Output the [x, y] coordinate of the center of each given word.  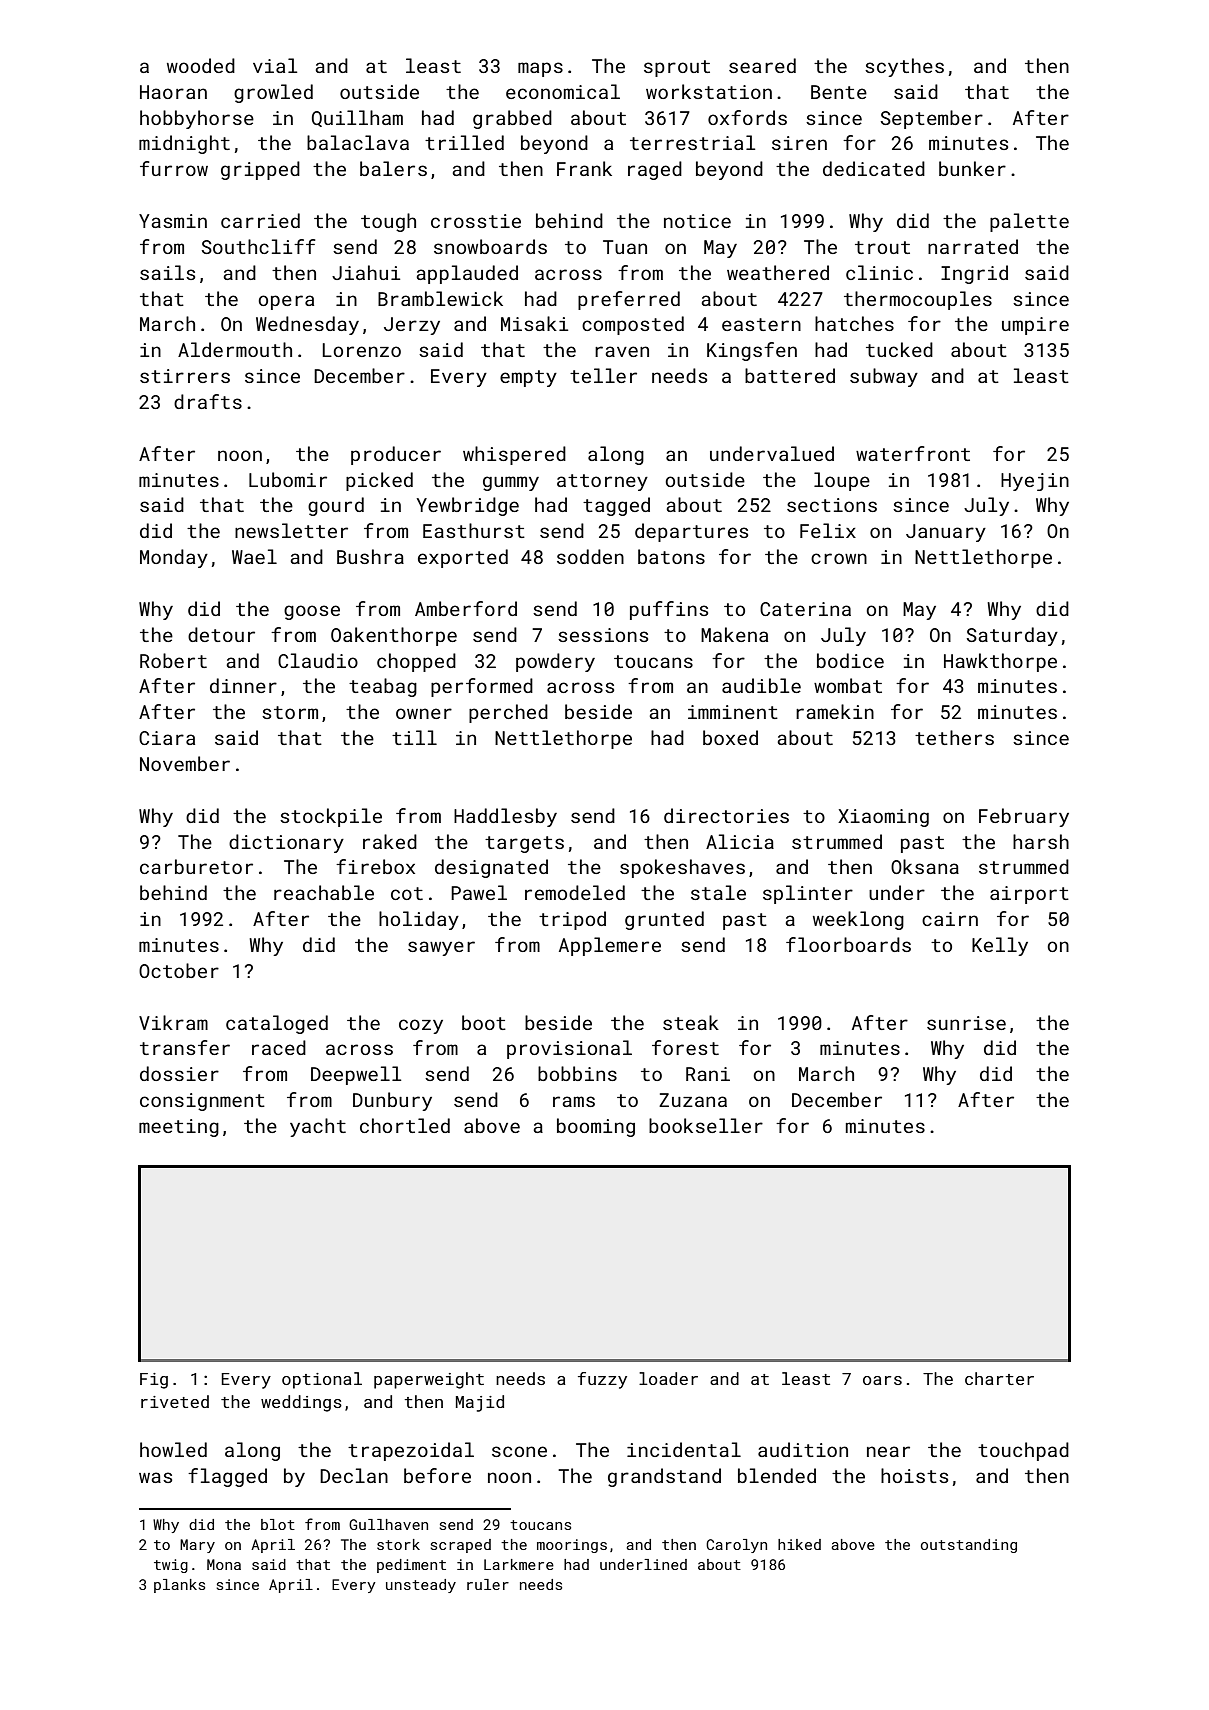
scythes [904, 67]
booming [596, 1127]
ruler [488, 1584]
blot [278, 1524]
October [179, 970]
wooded [201, 65]
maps [540, 69]
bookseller [706, 1125]
